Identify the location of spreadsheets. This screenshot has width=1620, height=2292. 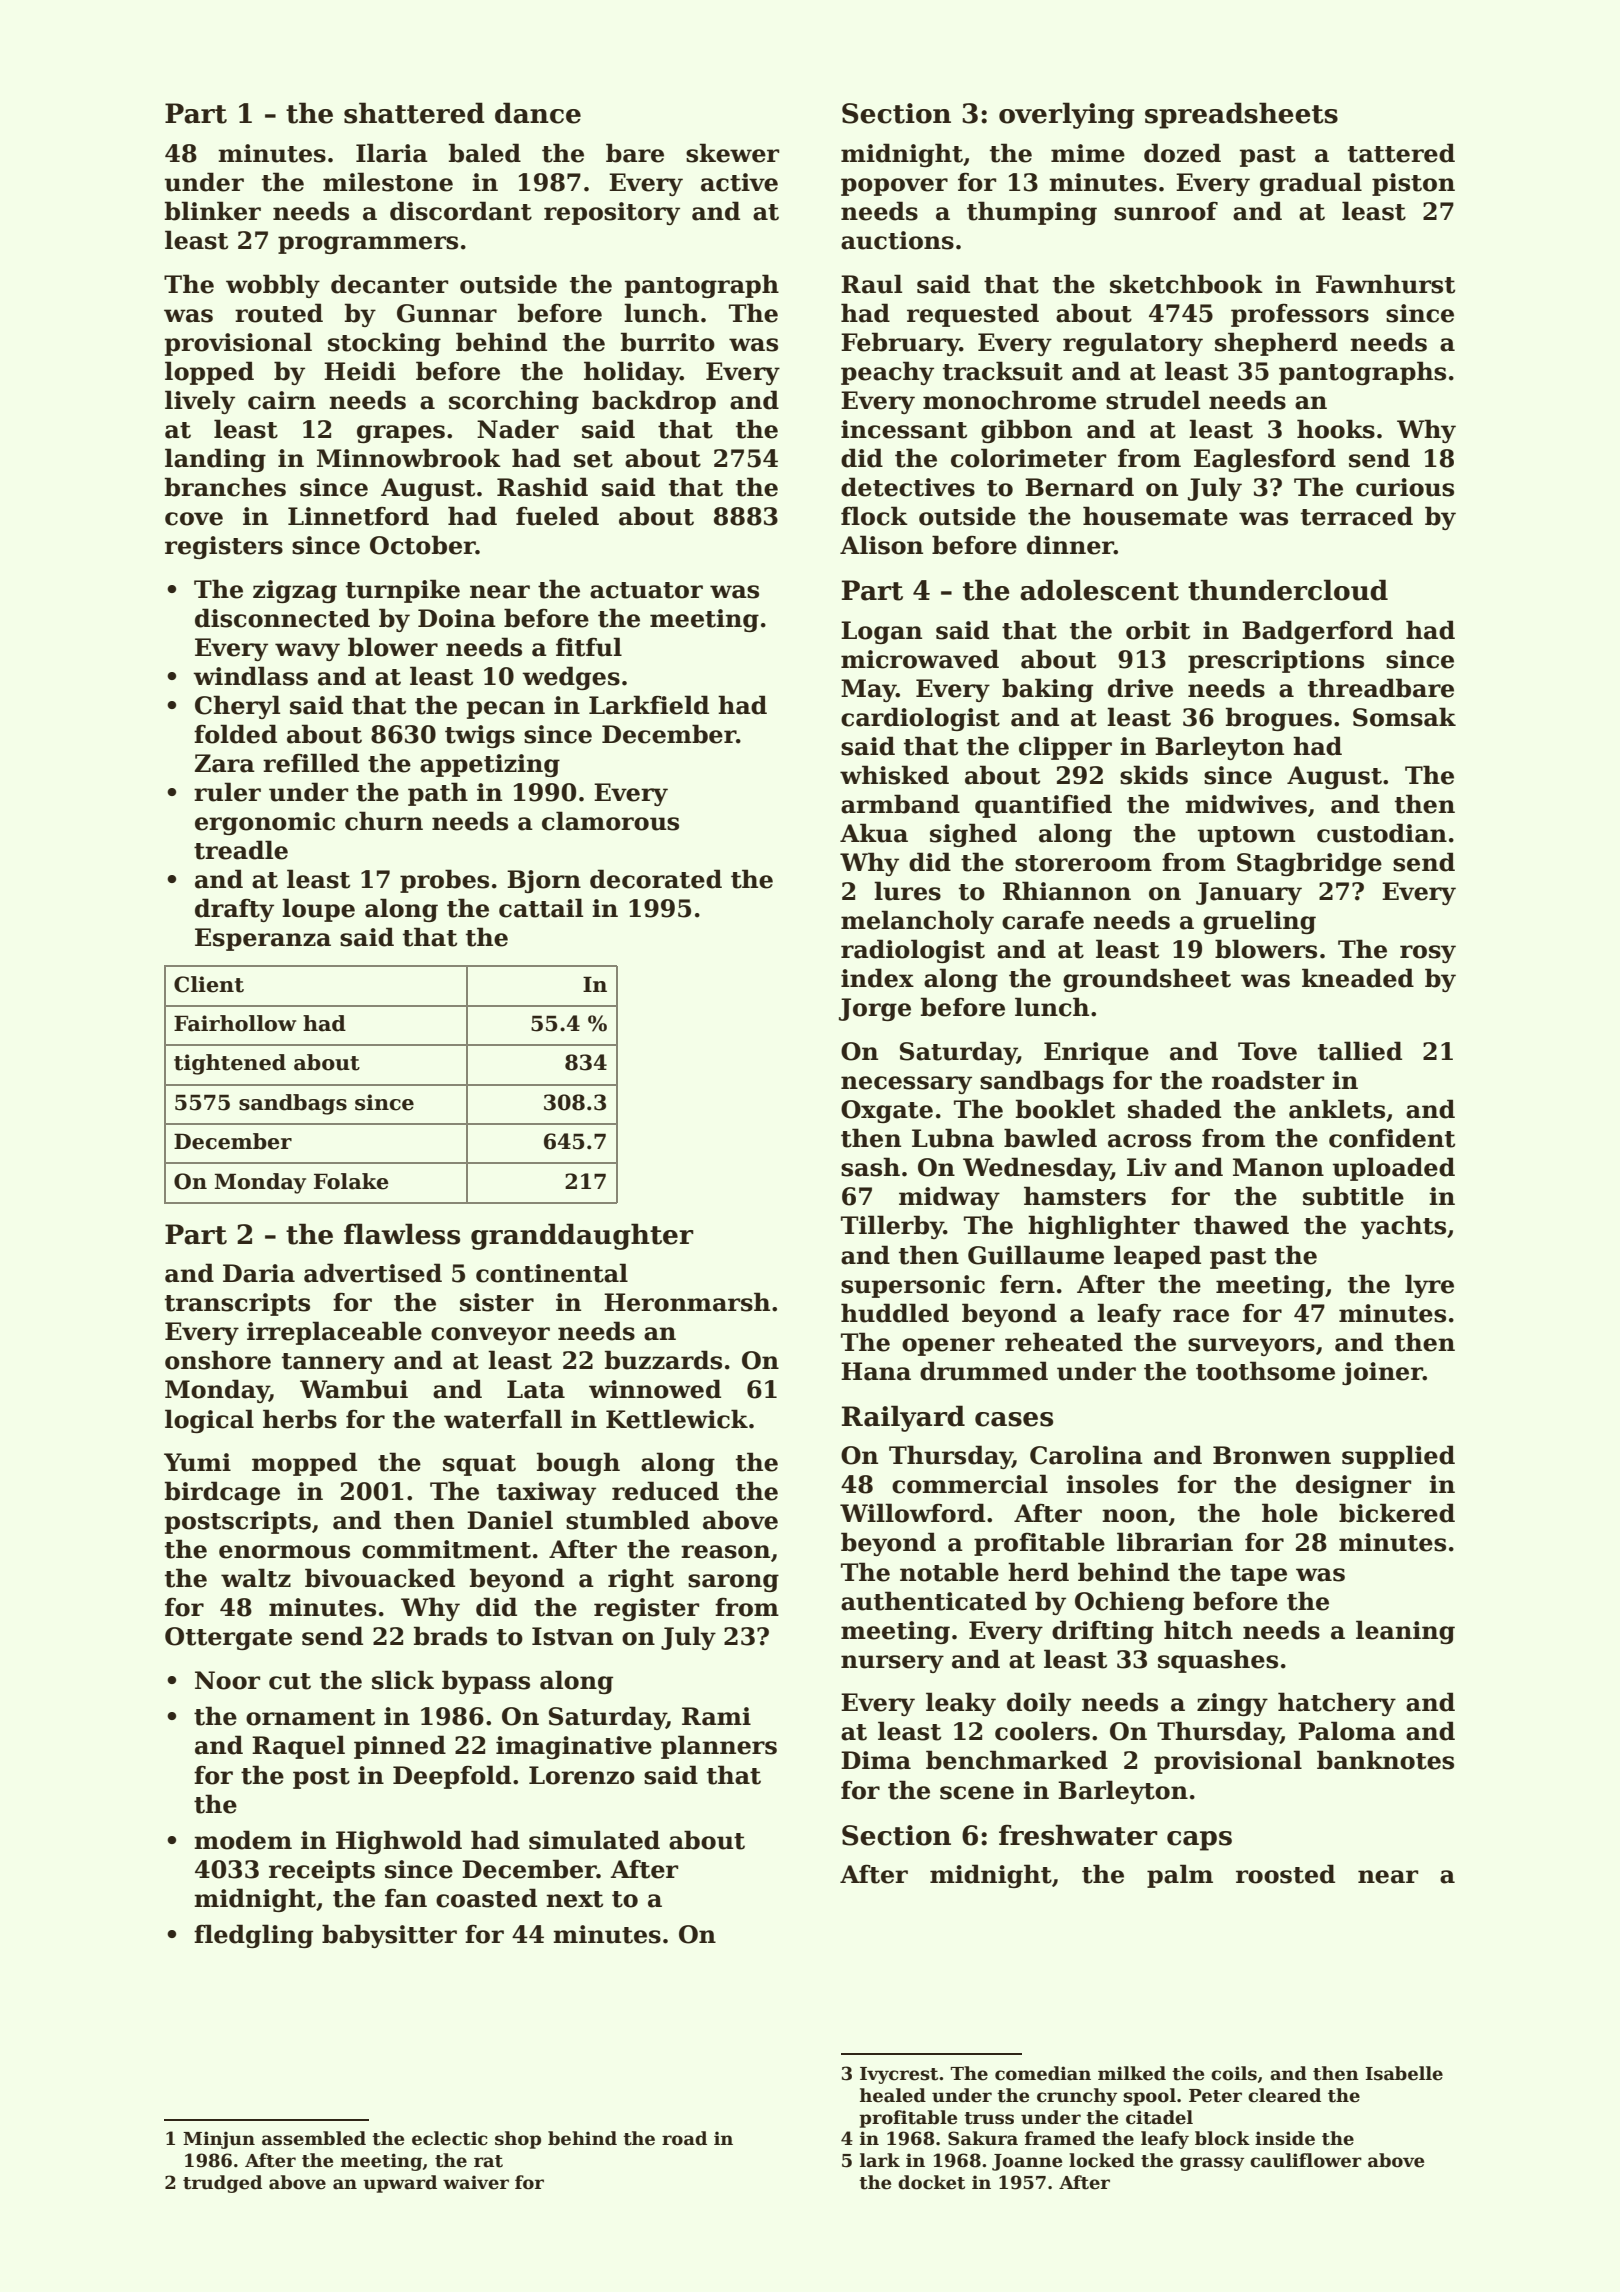
(1241, 115).
